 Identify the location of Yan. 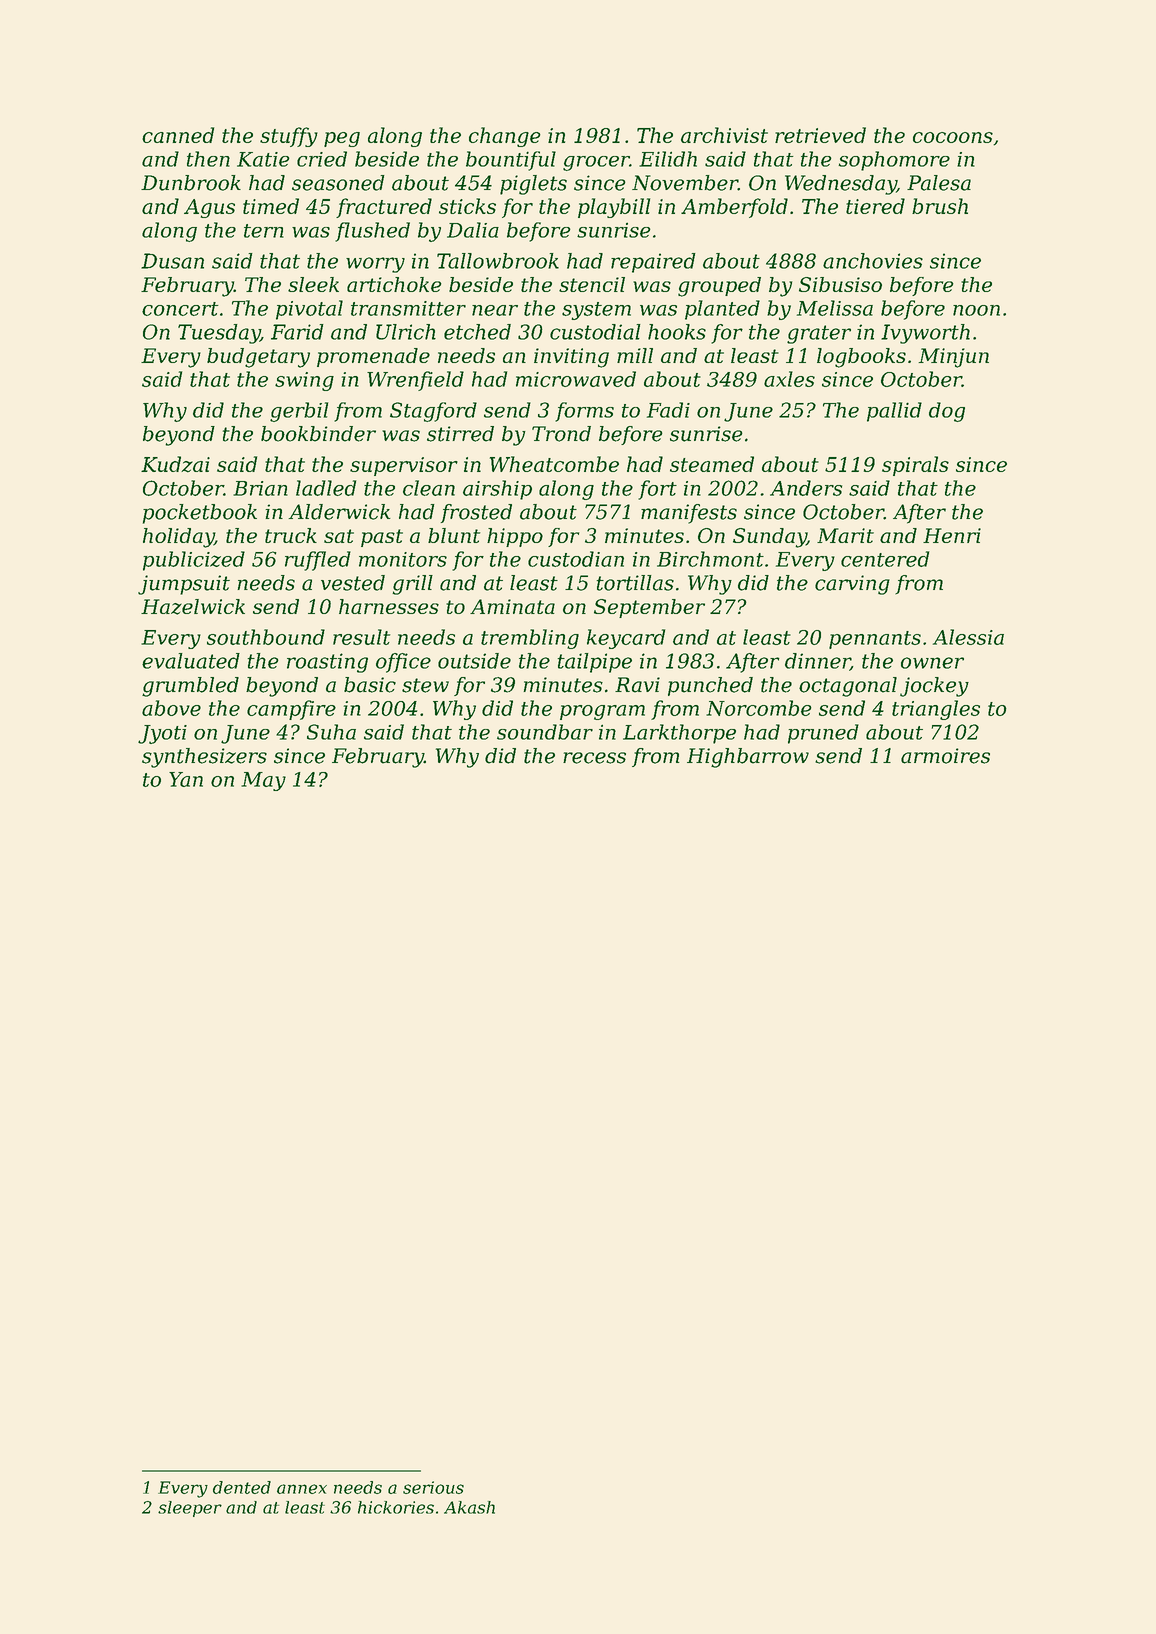
(186, 779).
